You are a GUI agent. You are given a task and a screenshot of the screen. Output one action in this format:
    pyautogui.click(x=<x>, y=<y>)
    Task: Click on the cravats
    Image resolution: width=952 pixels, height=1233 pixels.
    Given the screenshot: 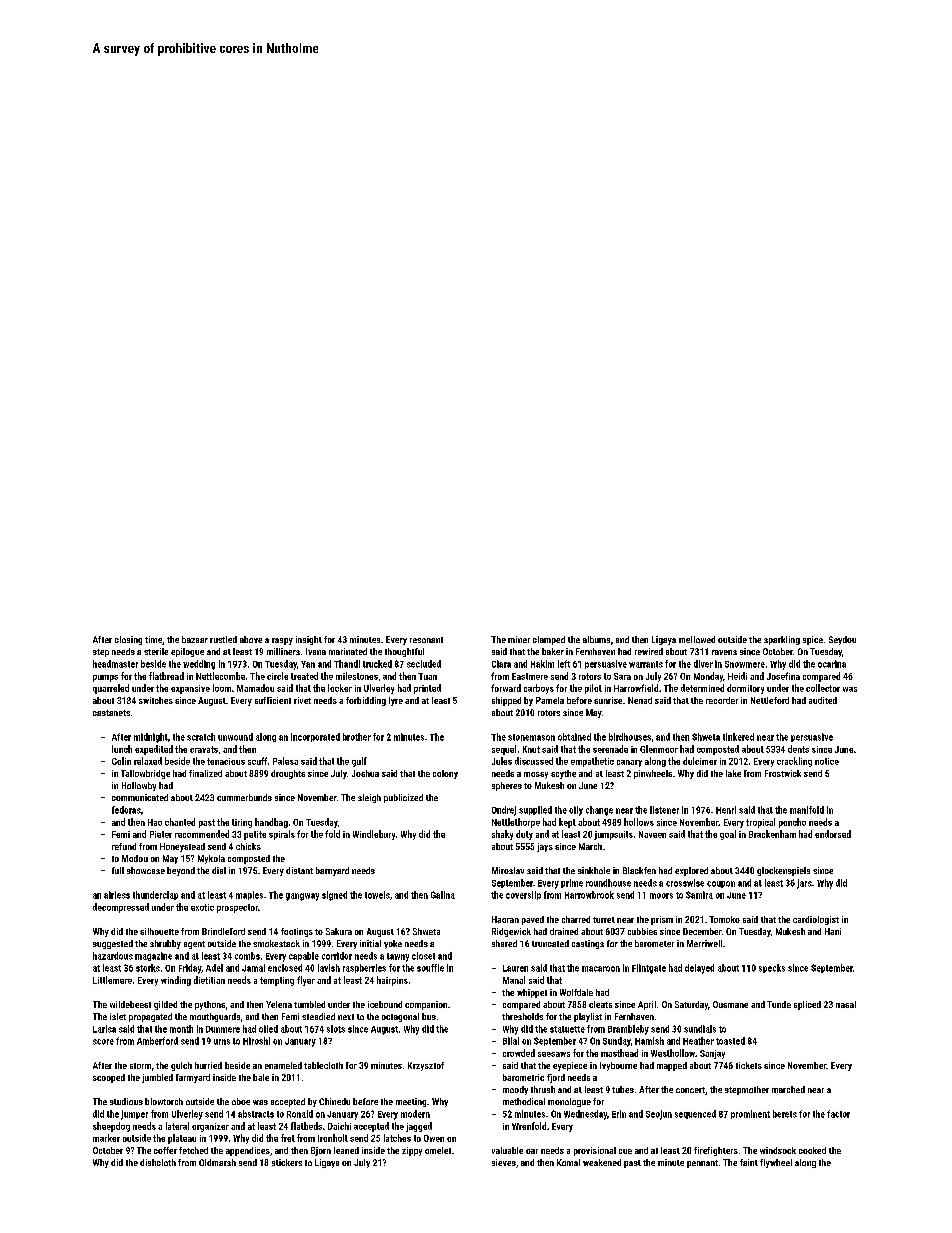 What is the action you would take?
    pyautogui.click(x=204, y=749)
